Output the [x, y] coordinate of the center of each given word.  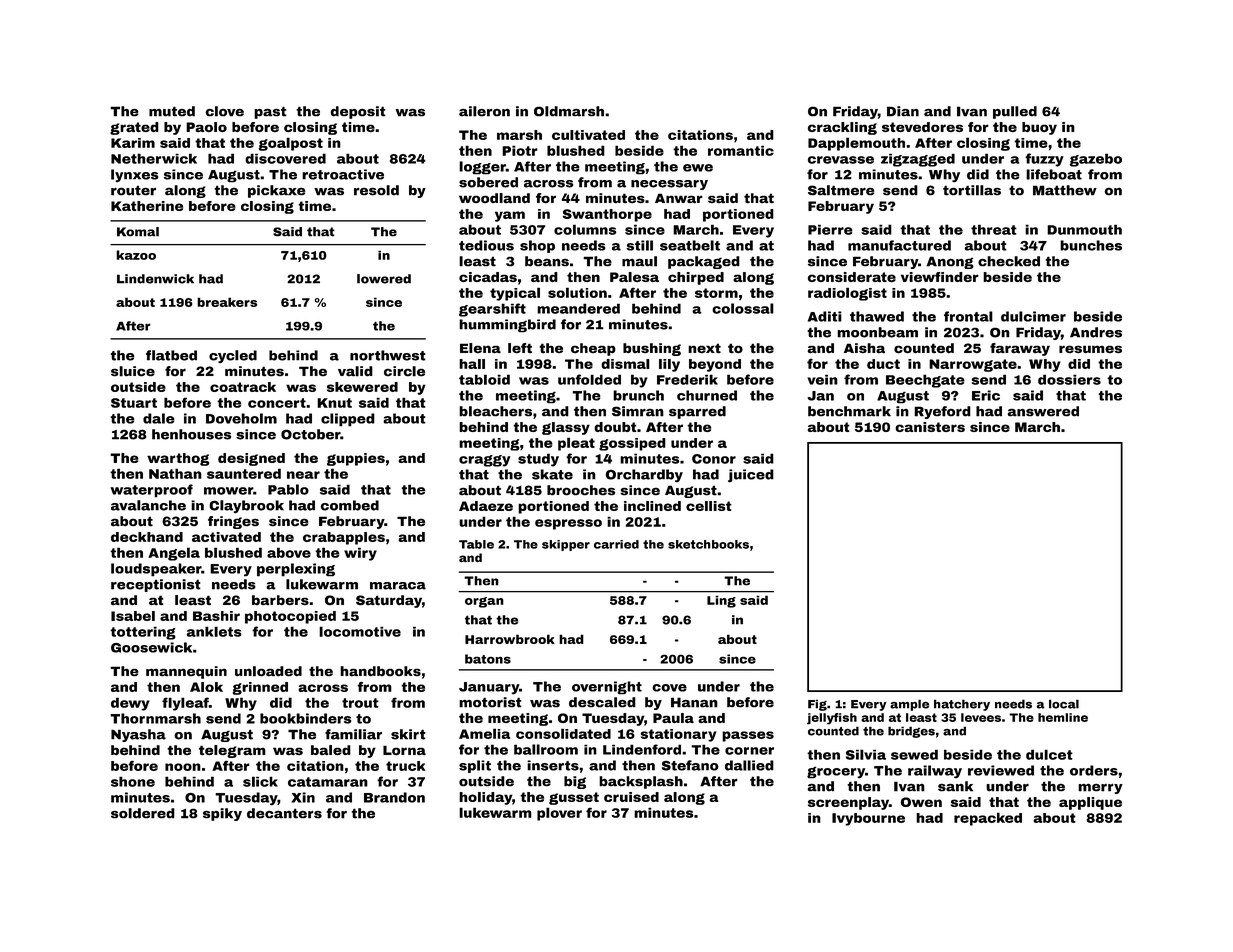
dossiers [1069, 379]
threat [994, 229]
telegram [232, 751]
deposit [358, 112]
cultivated [588, 135]
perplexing [296, 570]
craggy [484, 461]
